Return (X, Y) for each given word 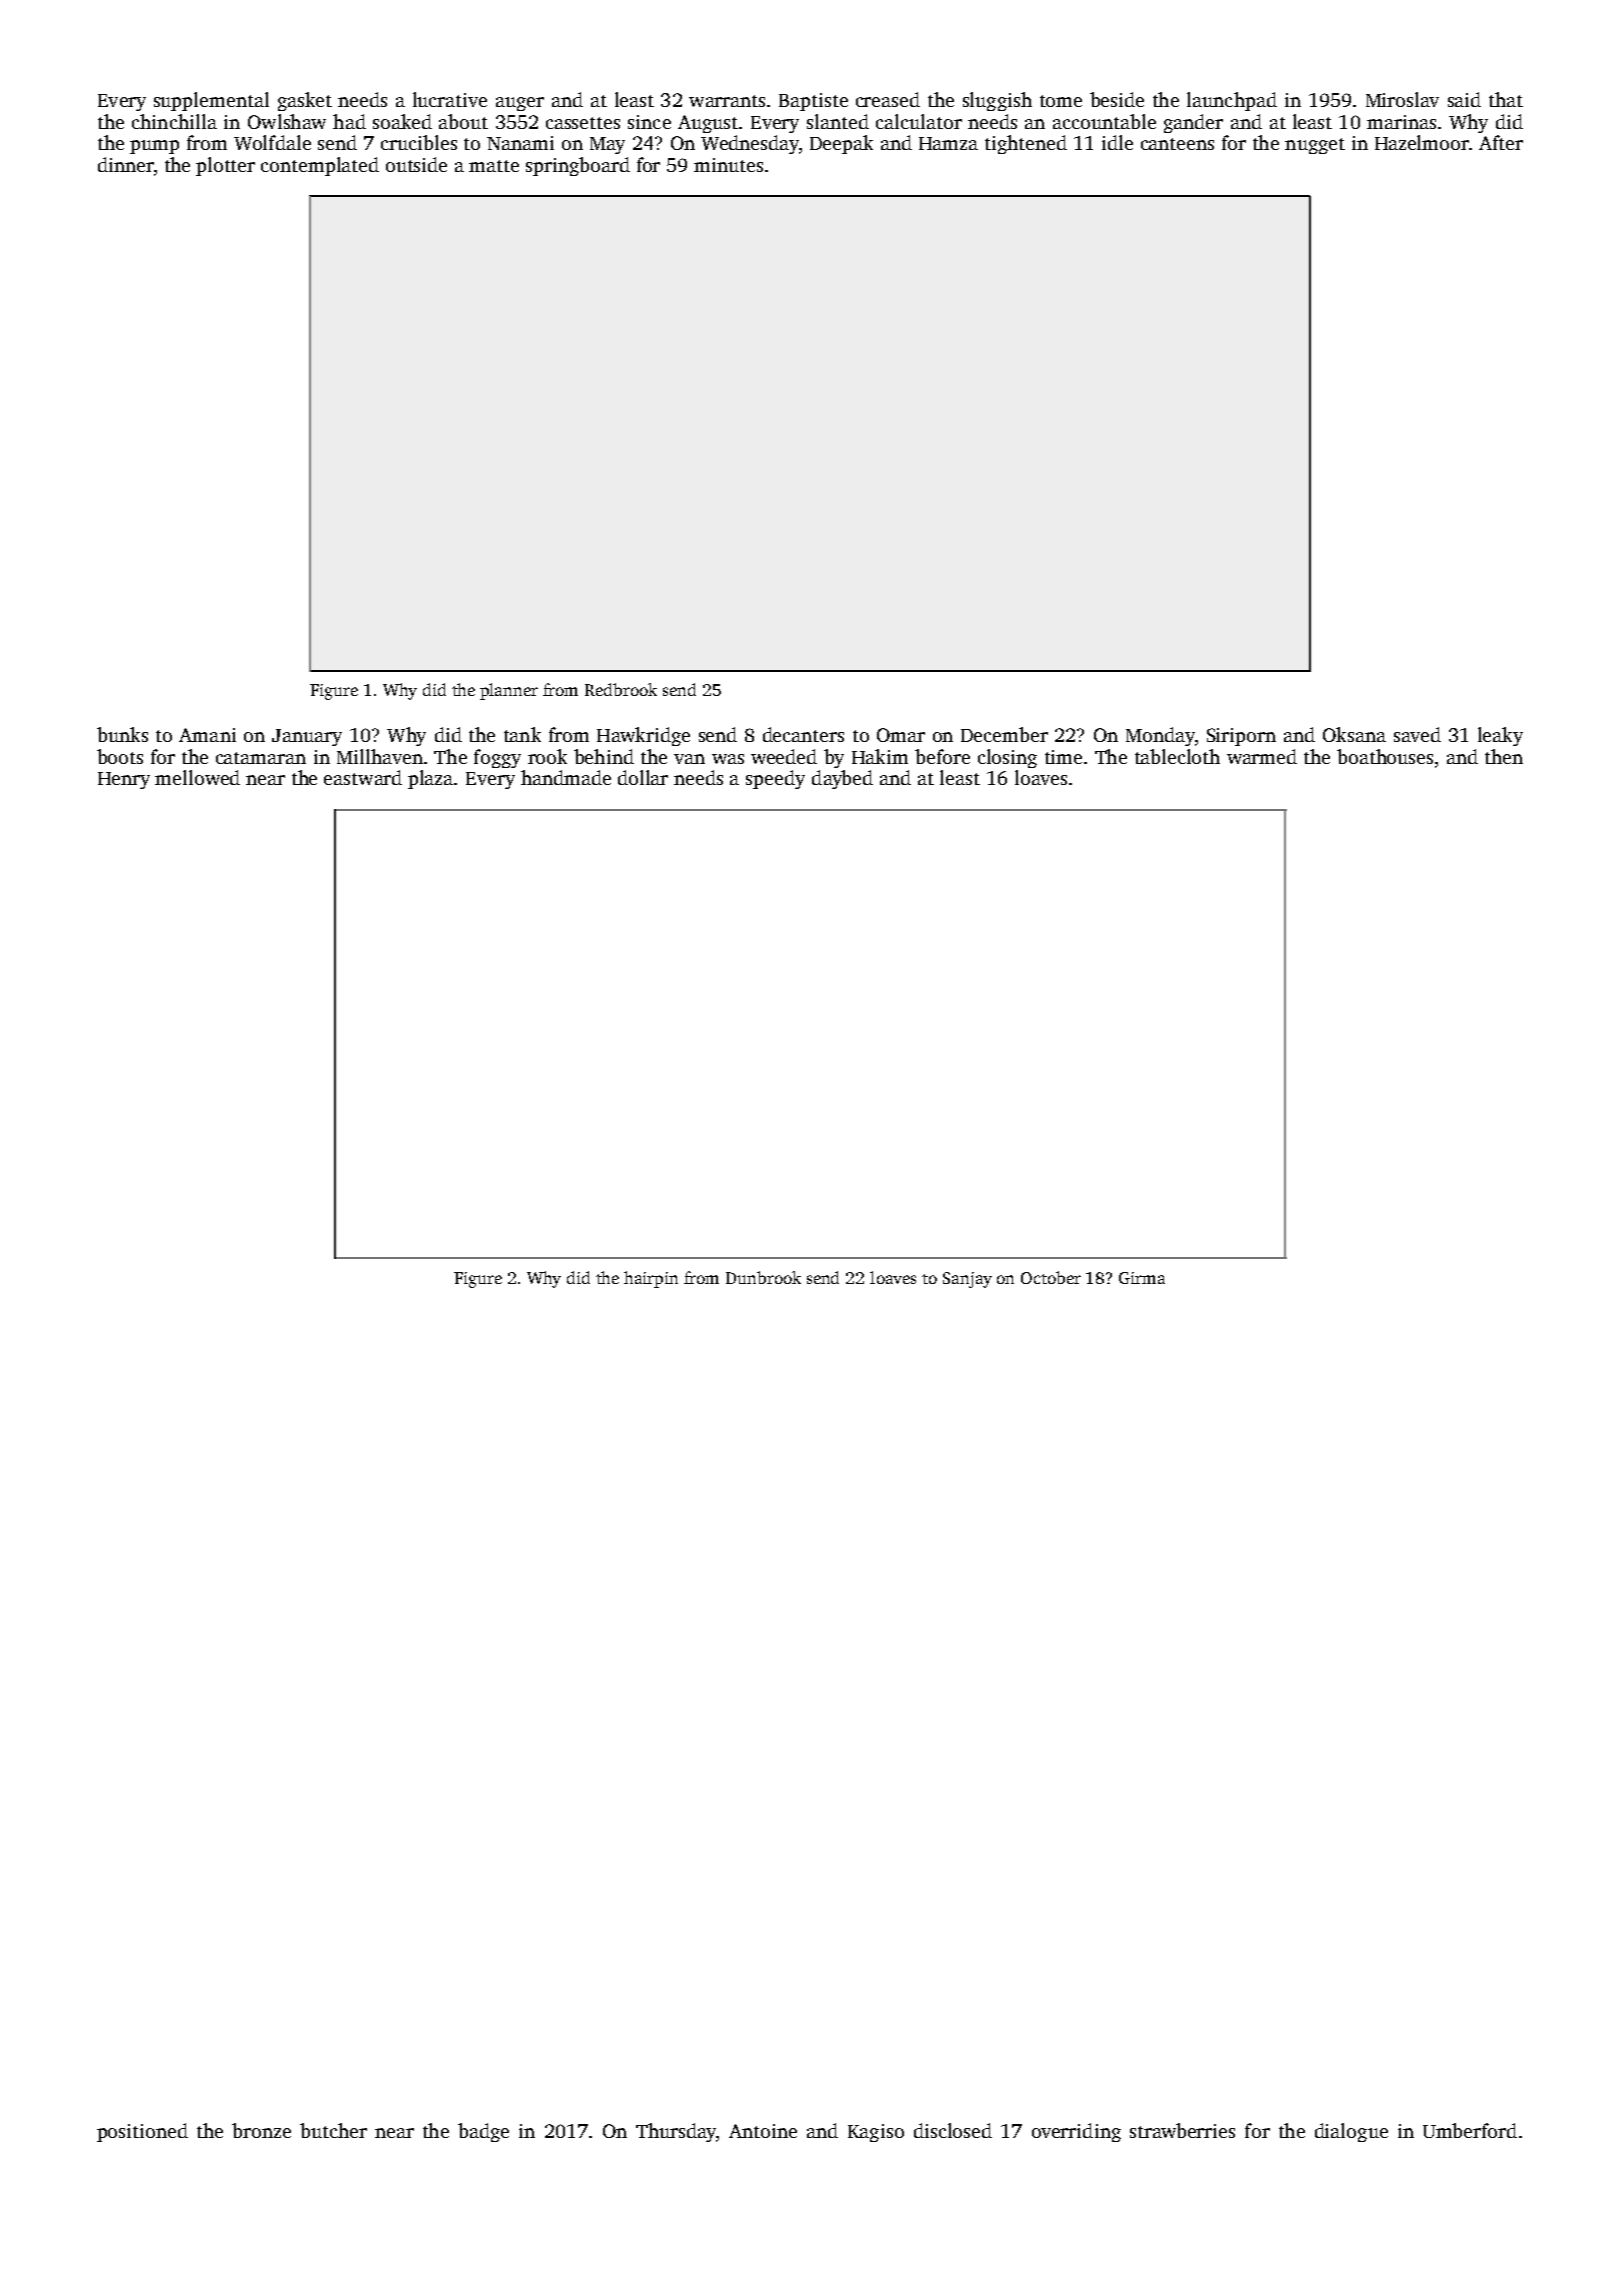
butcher (333, 2130)
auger (520, 104)
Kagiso (876, 2133)
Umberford (1470, 2130)
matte (494, 166)
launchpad (1232, 101)
